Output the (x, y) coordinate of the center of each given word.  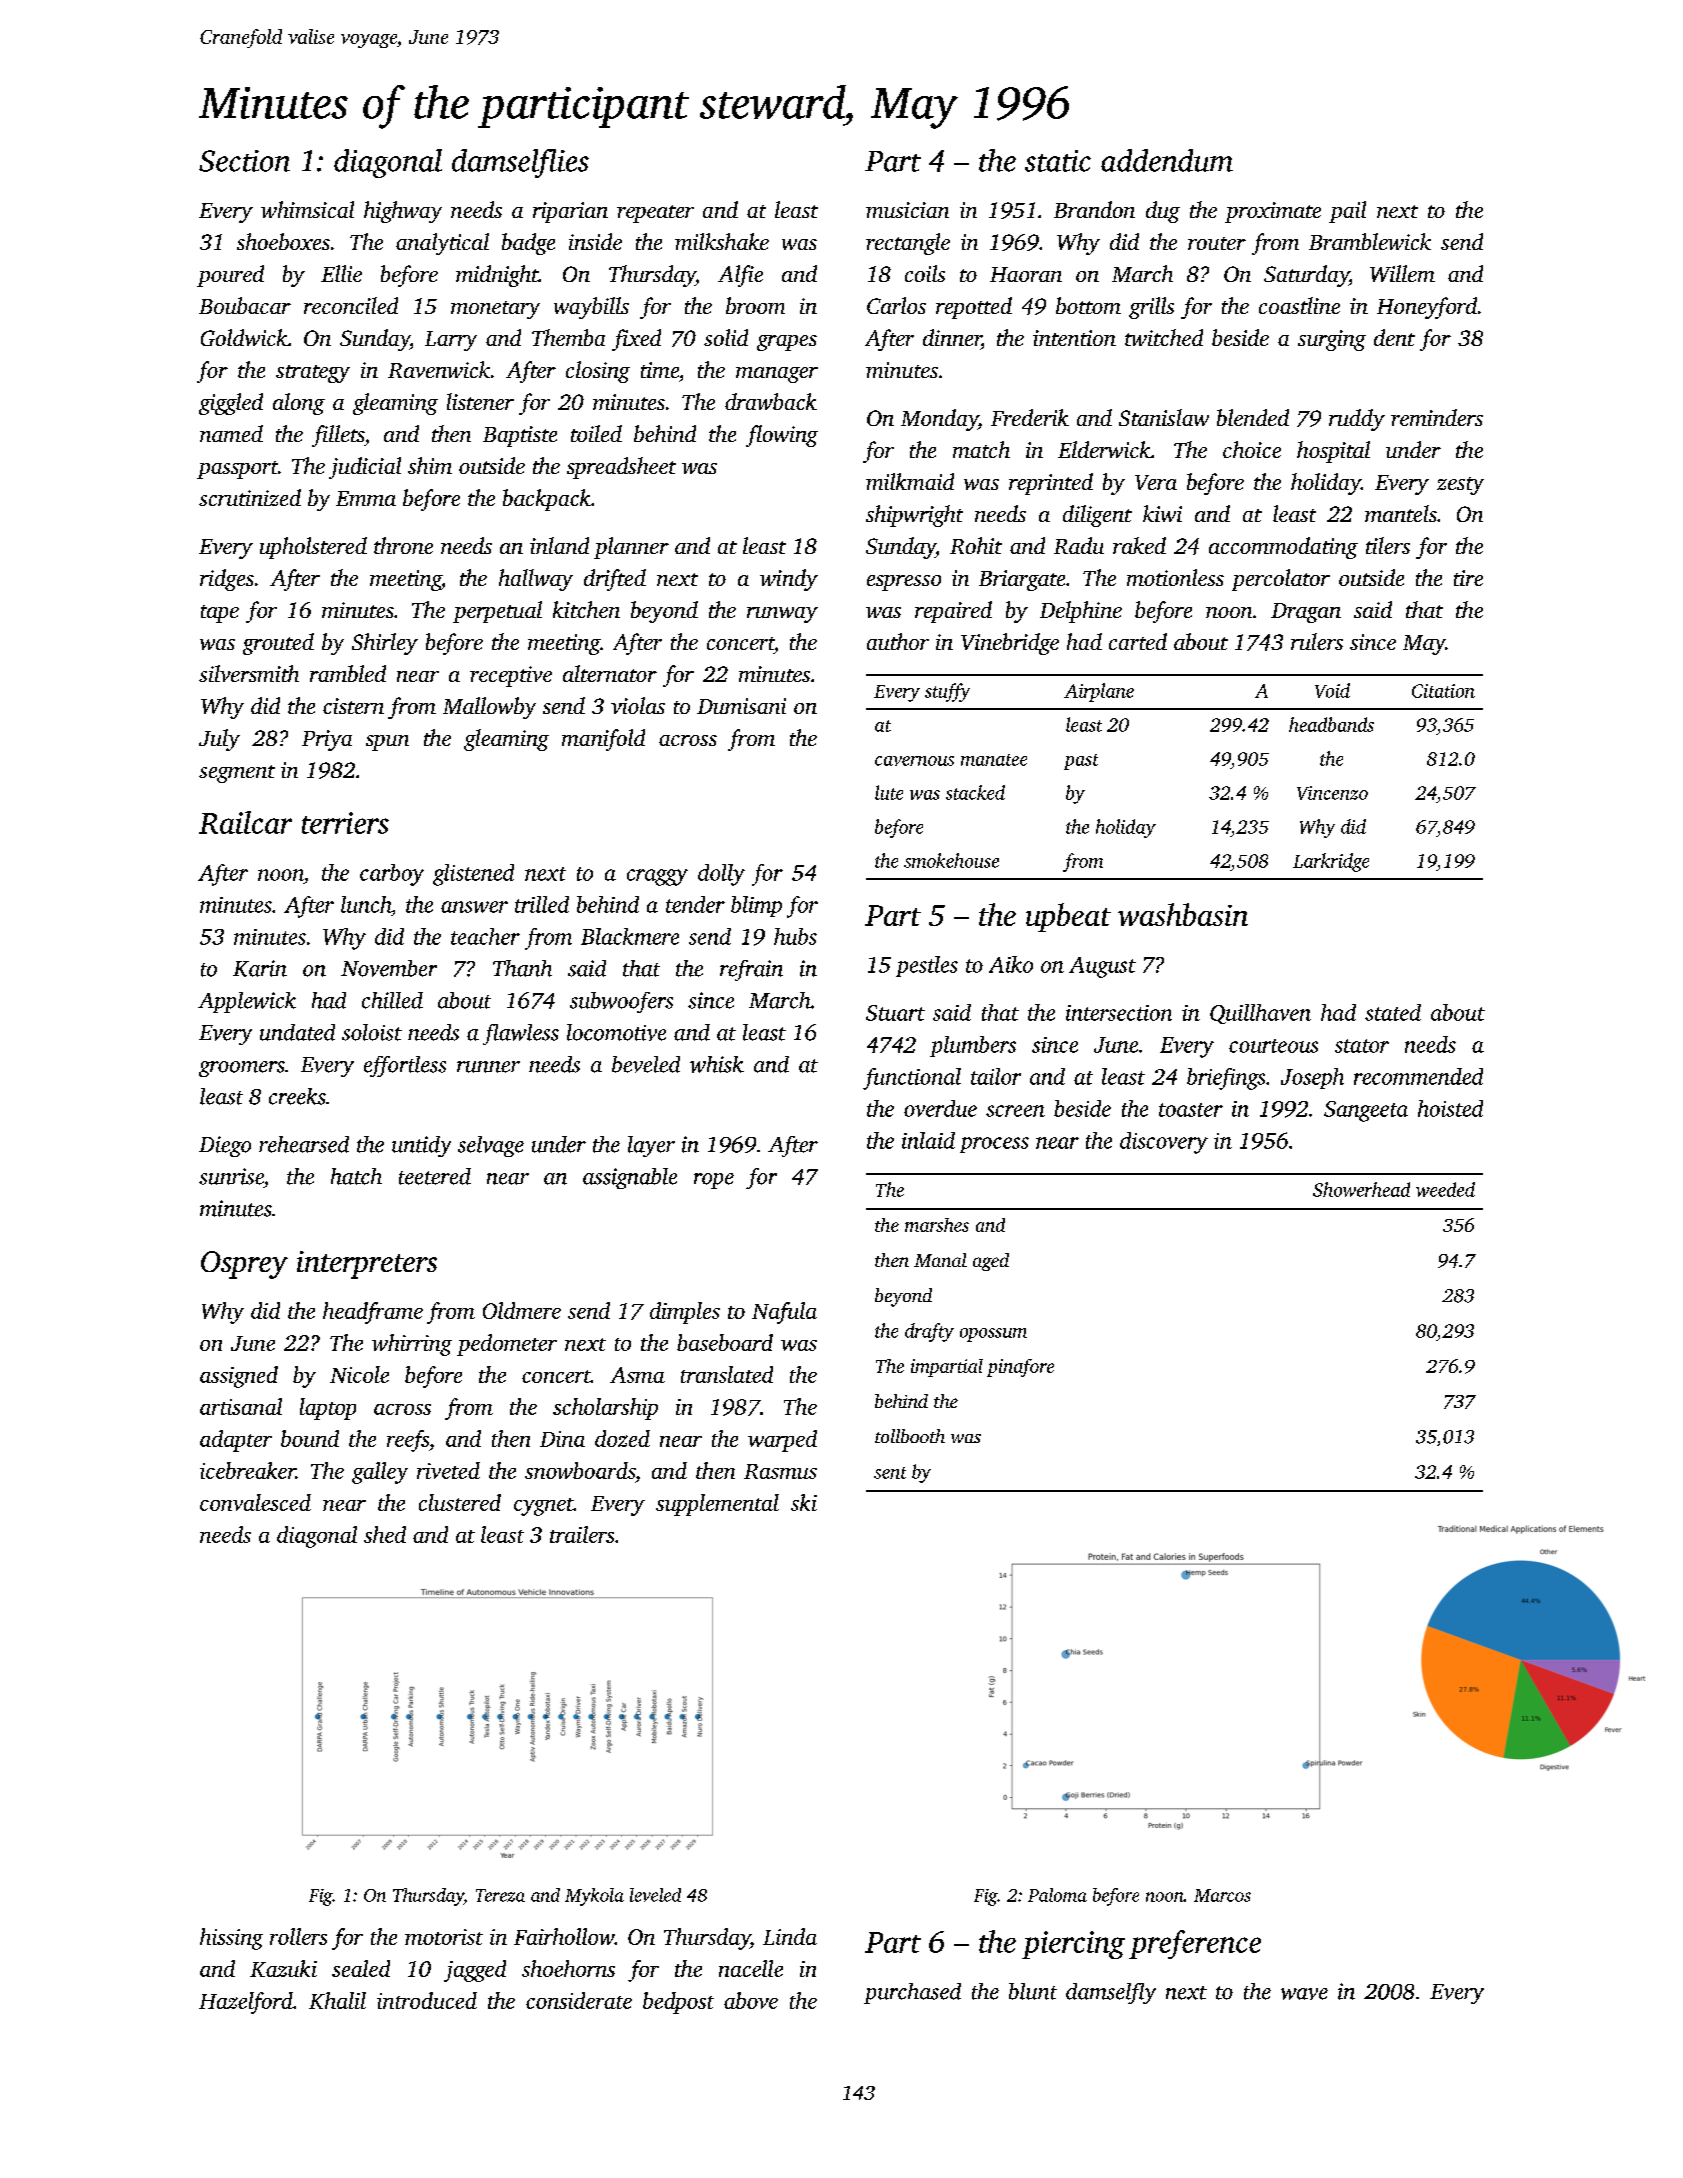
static (1058, 161)
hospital (1333, 452)
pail (1347, 212)
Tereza (500, 1895)
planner (631, 548)
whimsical (307, 209)
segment (237, 774)
